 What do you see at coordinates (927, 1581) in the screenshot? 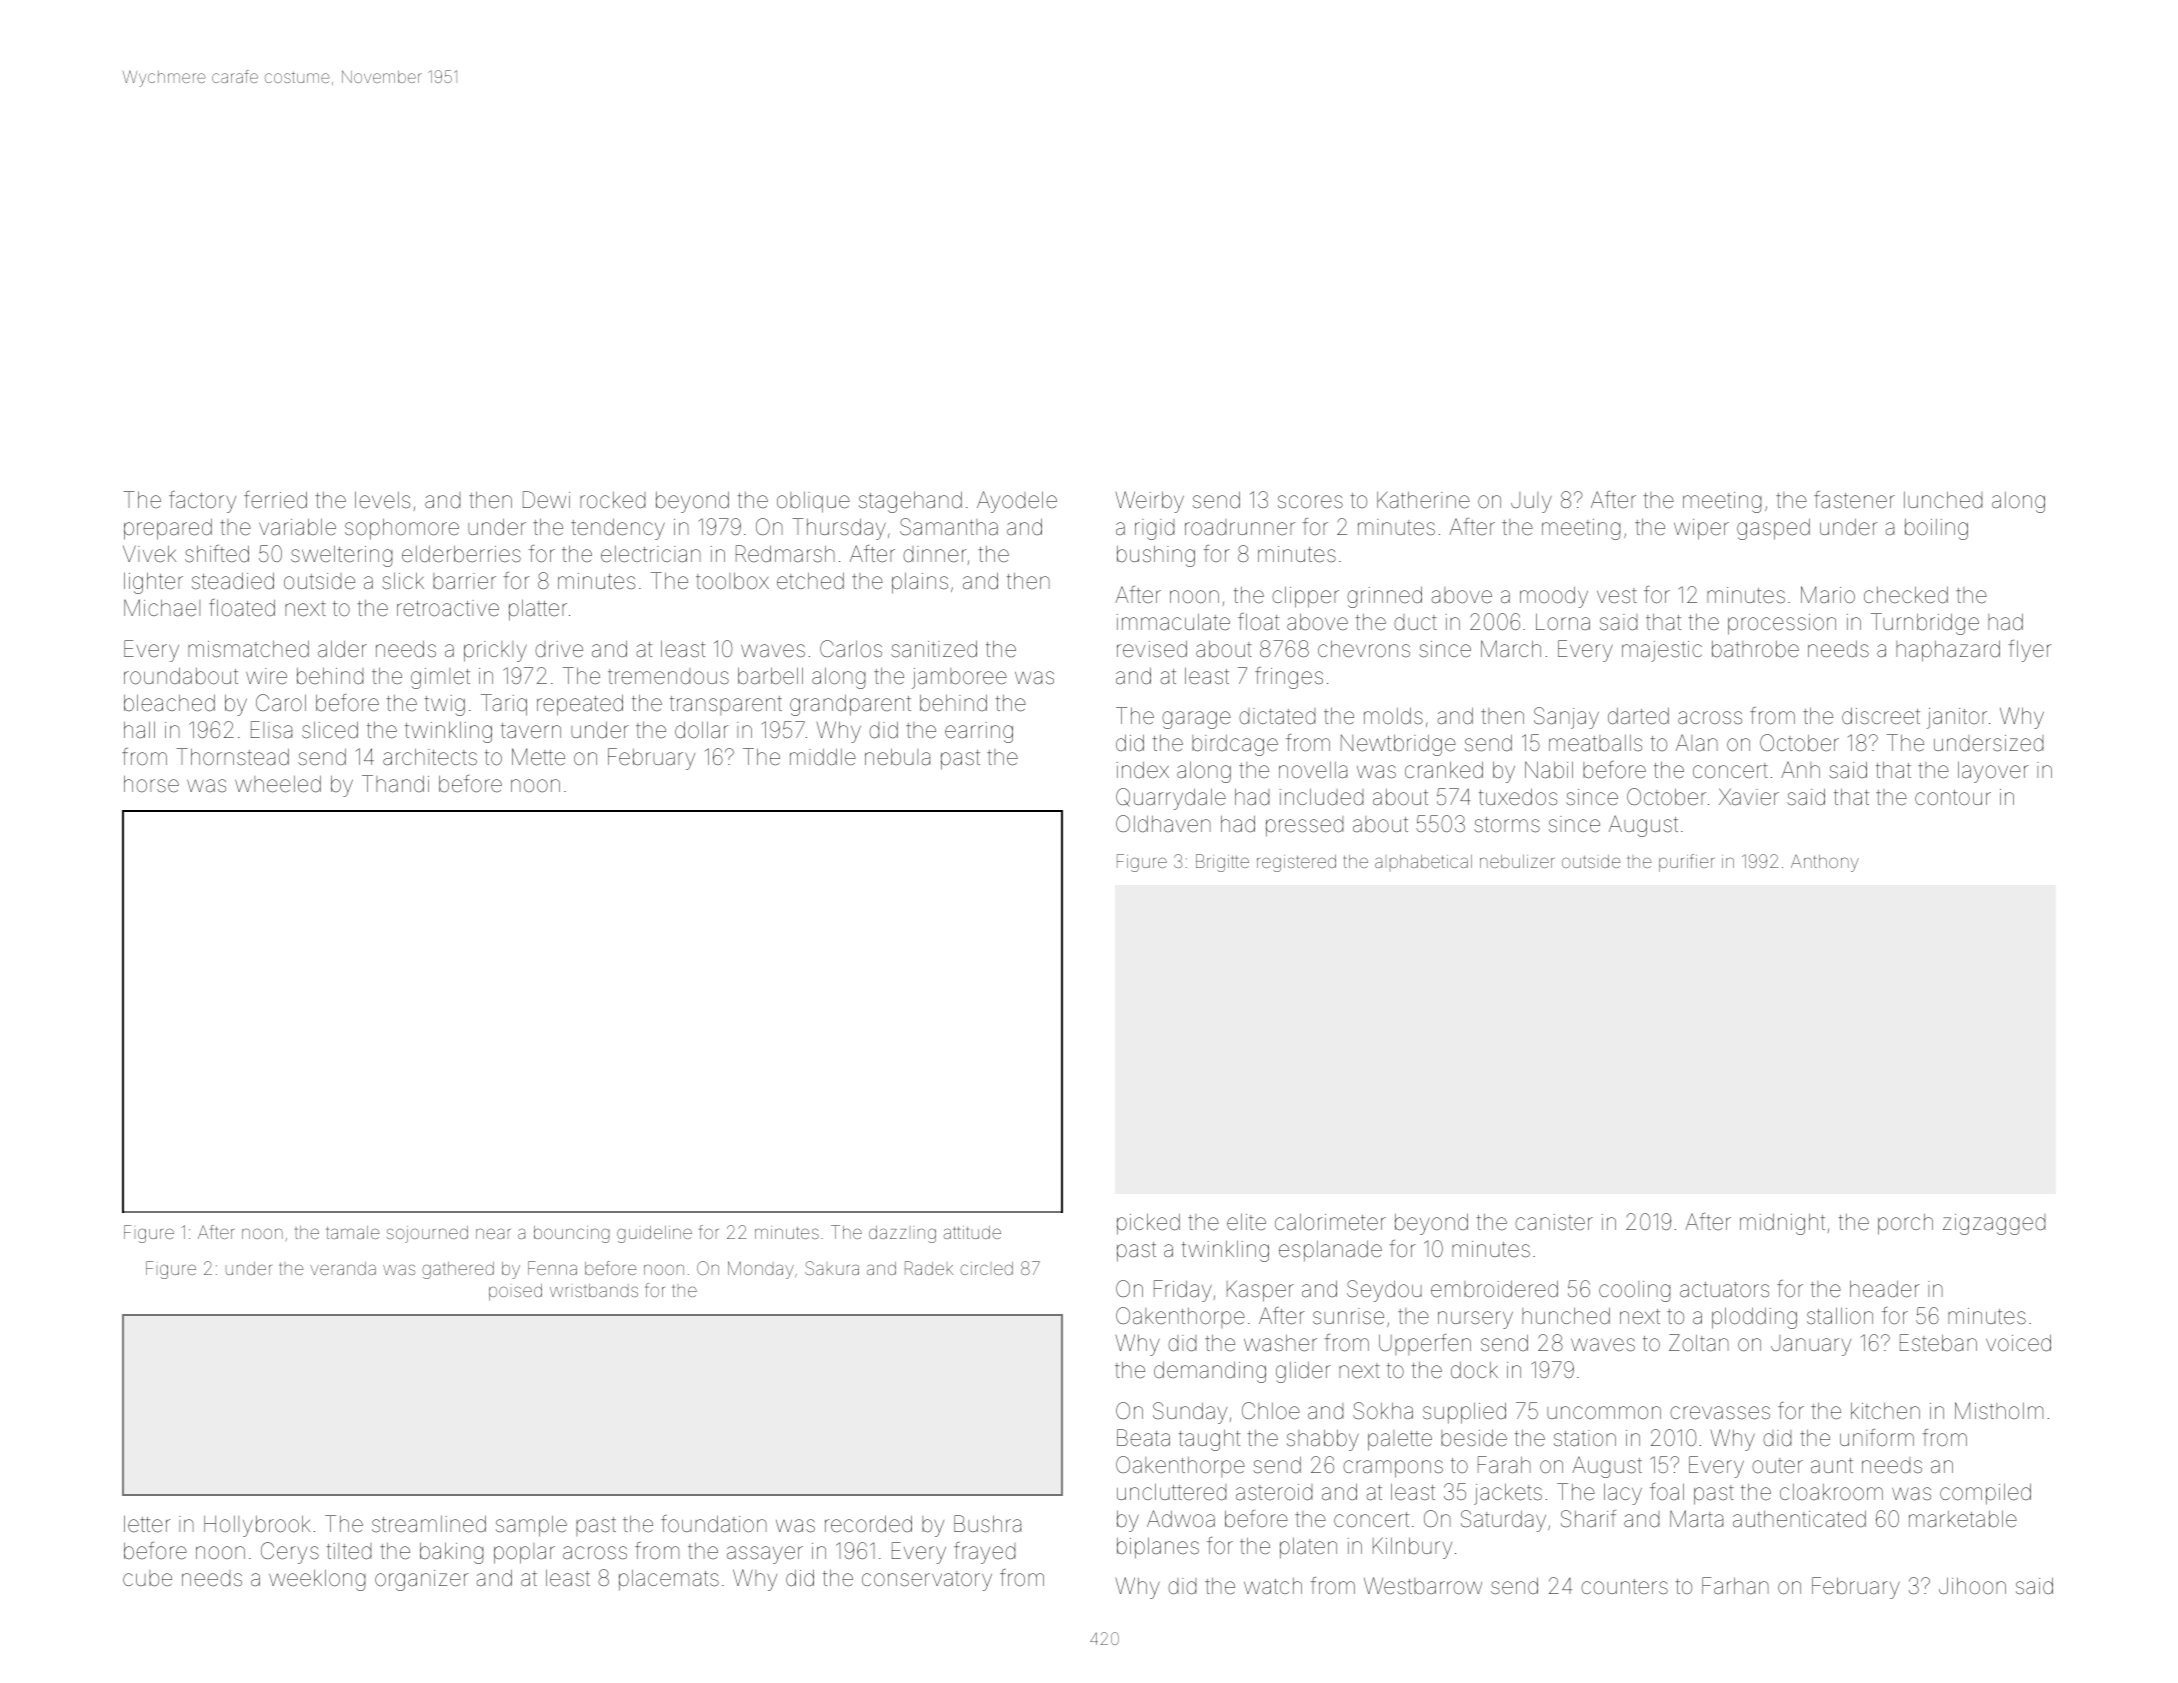
I see `conservatory` at bounding box center [927, 1581].
